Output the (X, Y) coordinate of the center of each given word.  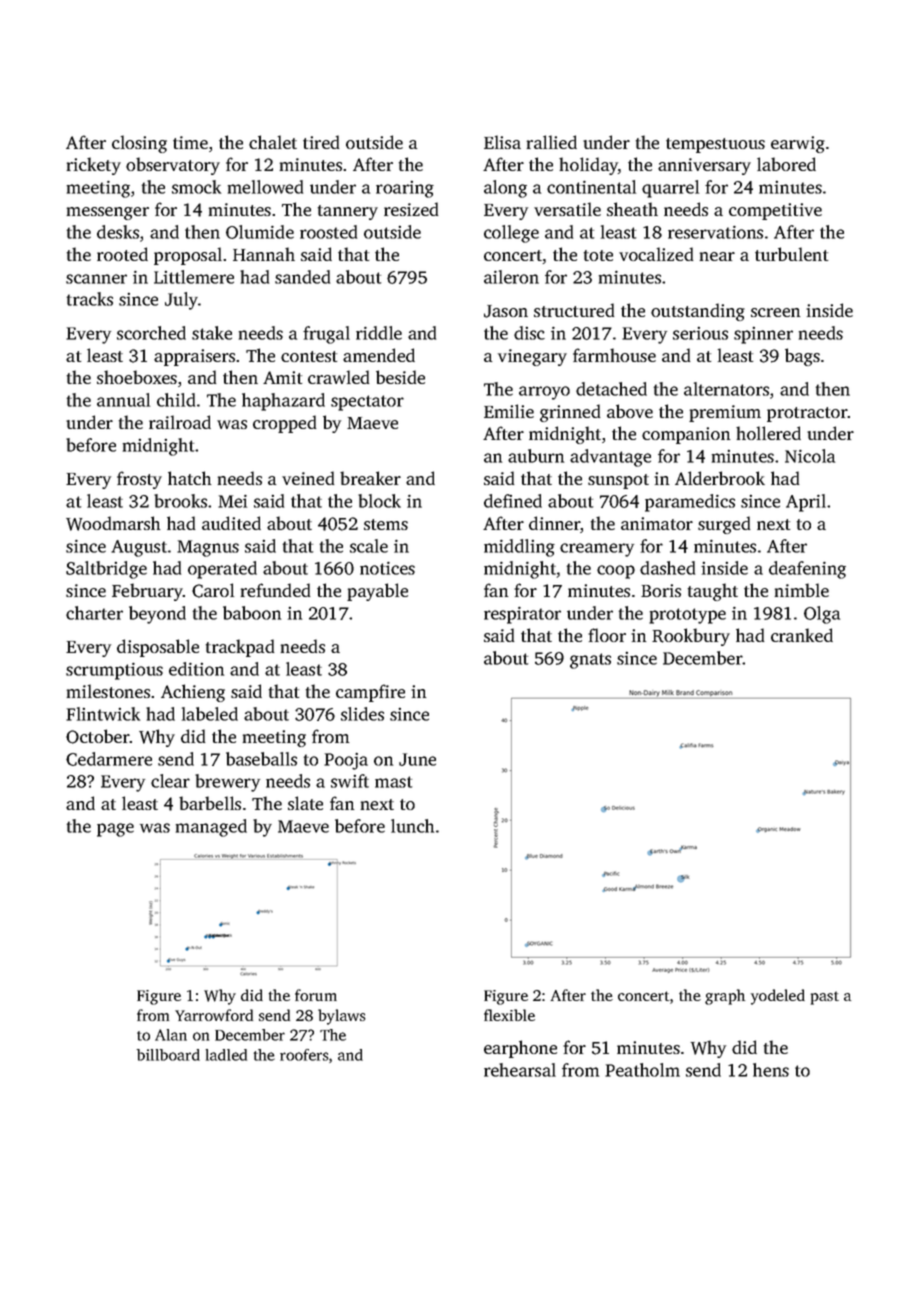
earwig (798, 144)
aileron (511, 277)
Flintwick (103, 714)
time (190, 142)
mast (393, 782)
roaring (405, 189)
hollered (768, 433)
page (115, 830)
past (825, 998)
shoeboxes (137, 377)
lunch (412, 826)
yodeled (778, 997)
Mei (232, 501)
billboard (168, 1055)
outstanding (698, 312)
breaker (370, 478)
